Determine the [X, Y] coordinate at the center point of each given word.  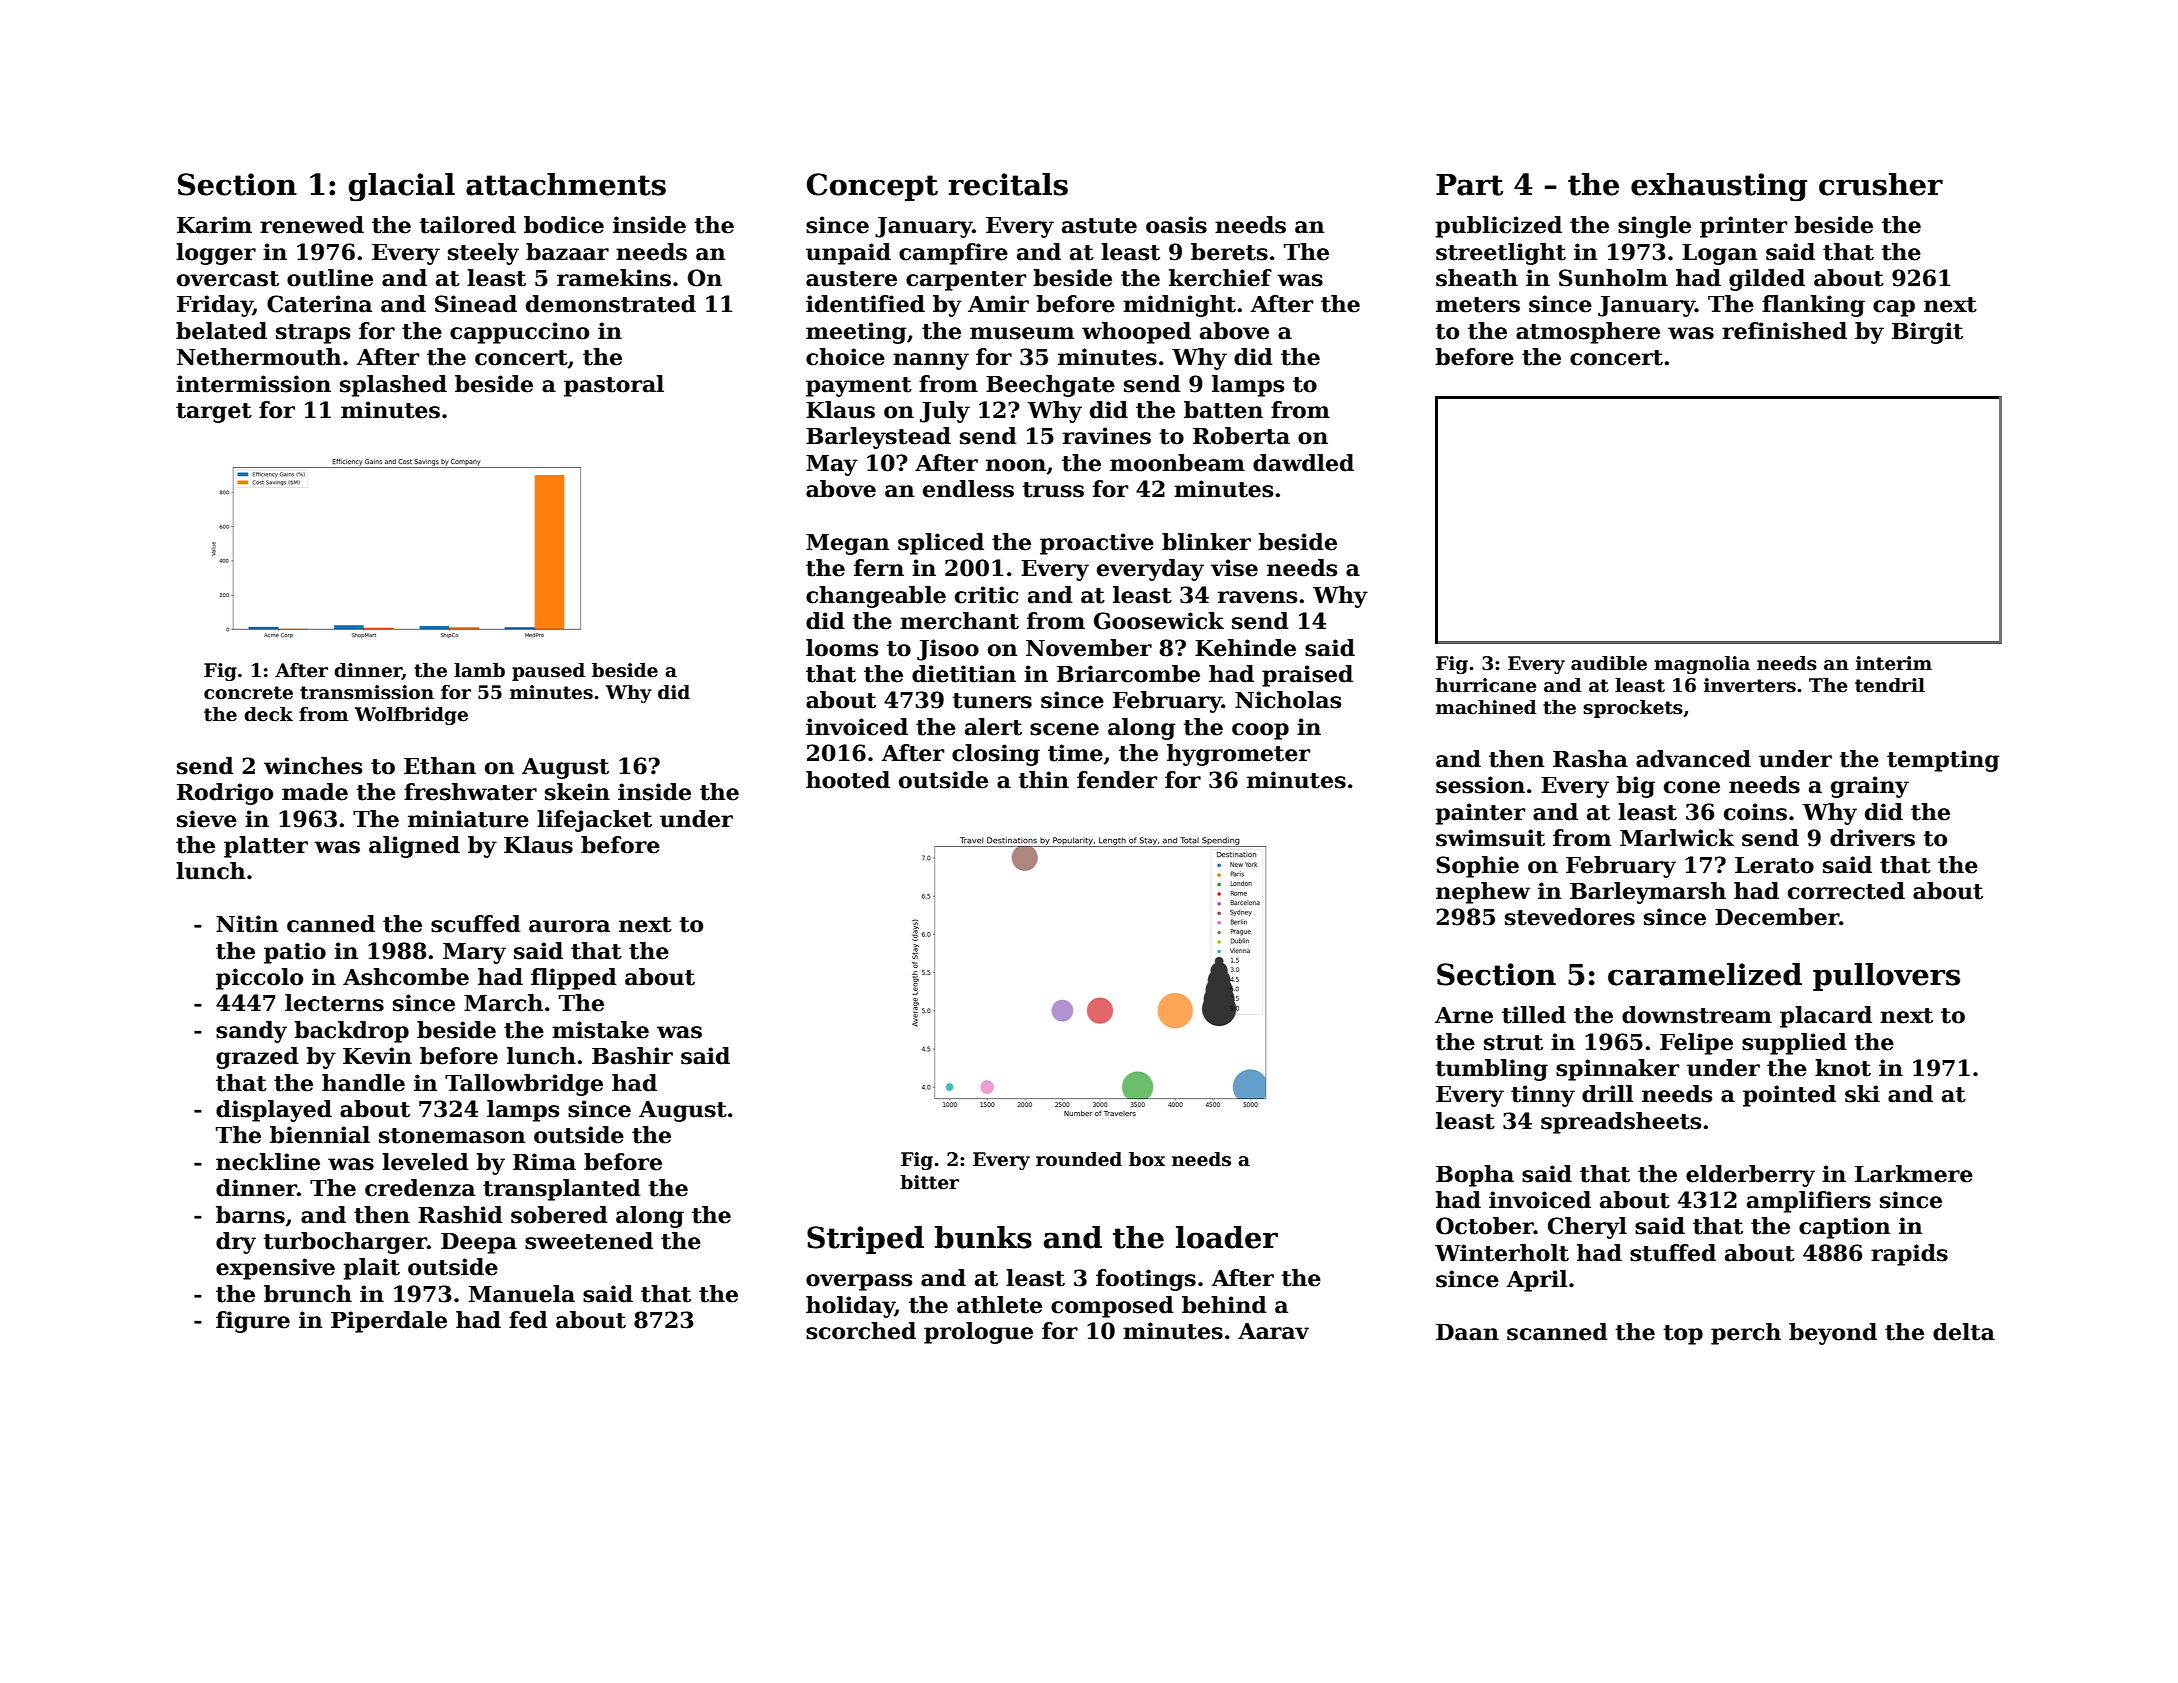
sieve [207, 819]
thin [1044, 780]
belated [221, 331]
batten [1223, 410]
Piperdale [389, 1322]
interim [1894, 663]
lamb [479, 670]
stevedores [1570, 917]
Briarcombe [1128, 674]
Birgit [1927, 333]
